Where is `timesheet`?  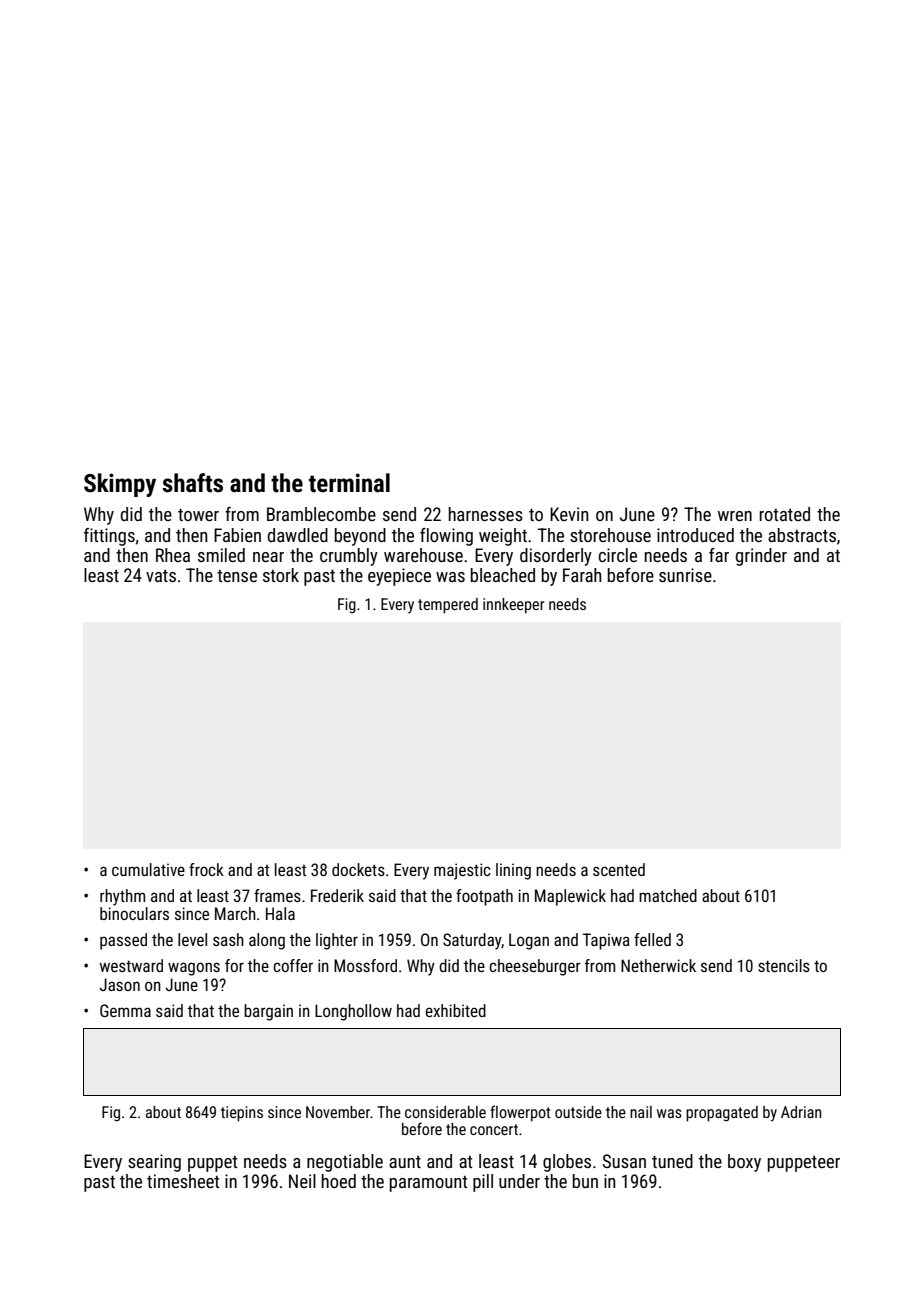
timesheet is located at coordinates (183, 1181).
